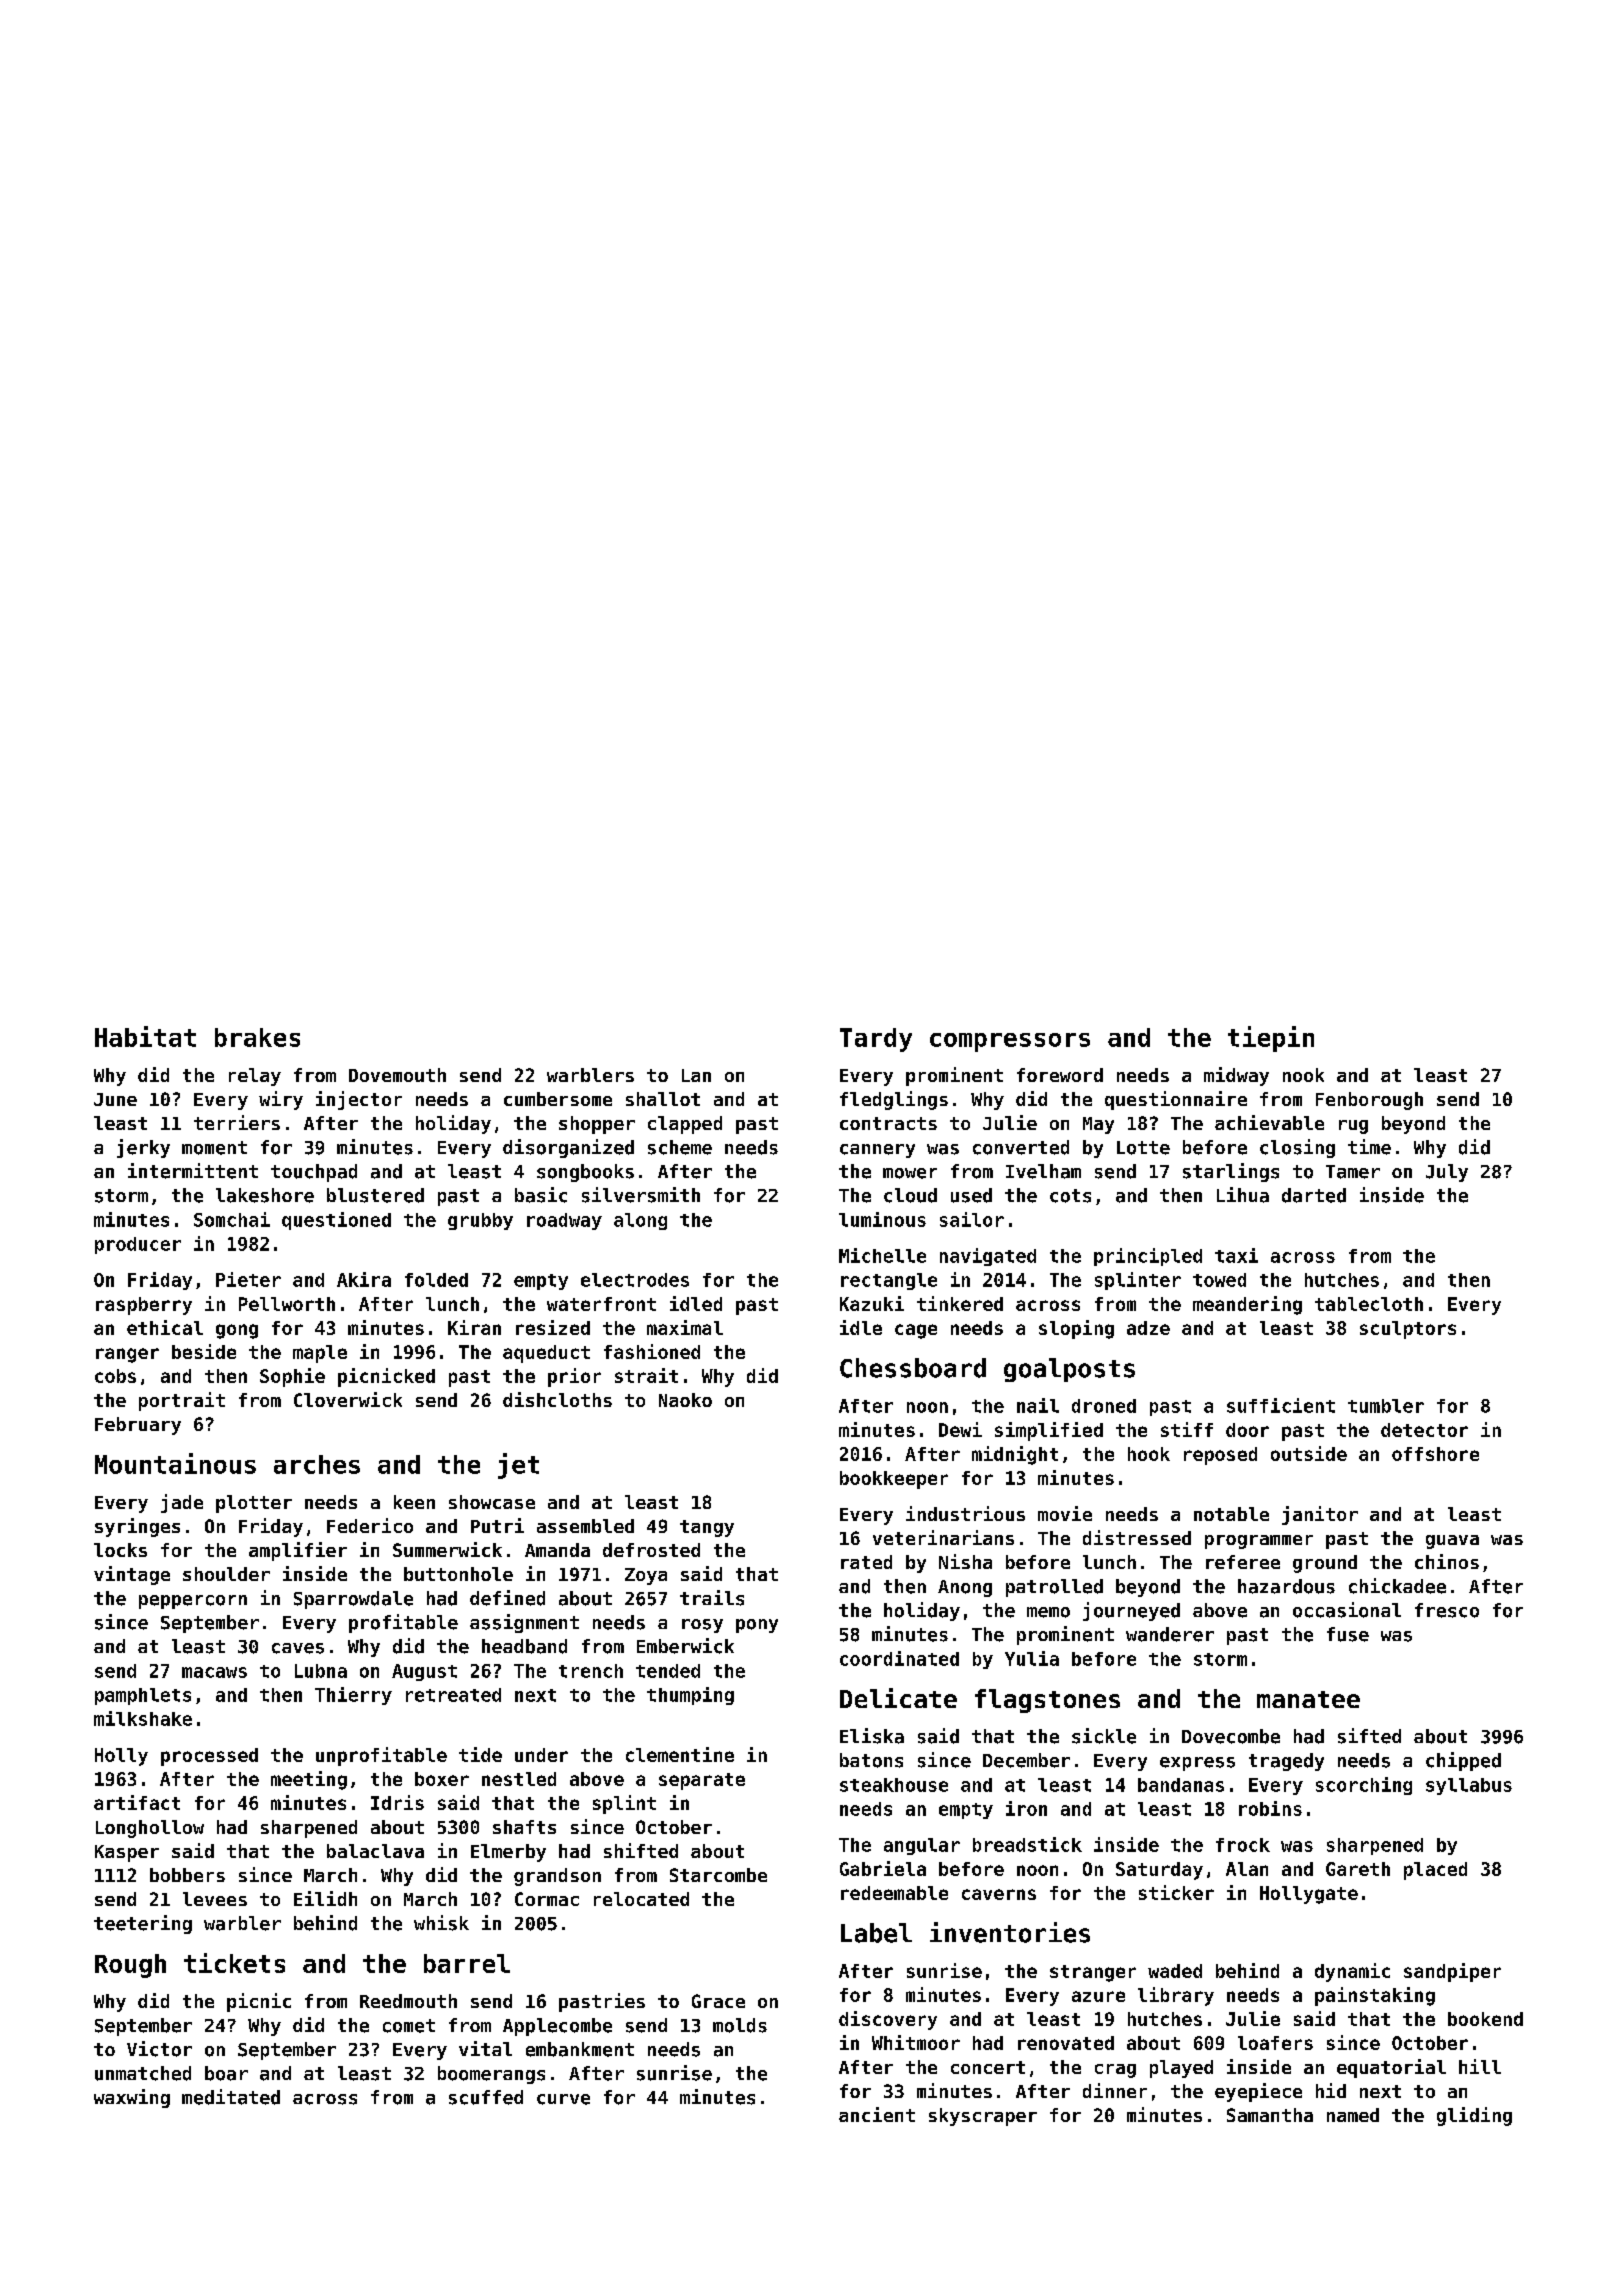  Describe the element at coordinates (485, 2048) in the screenshot. I see `vital` at that location.
